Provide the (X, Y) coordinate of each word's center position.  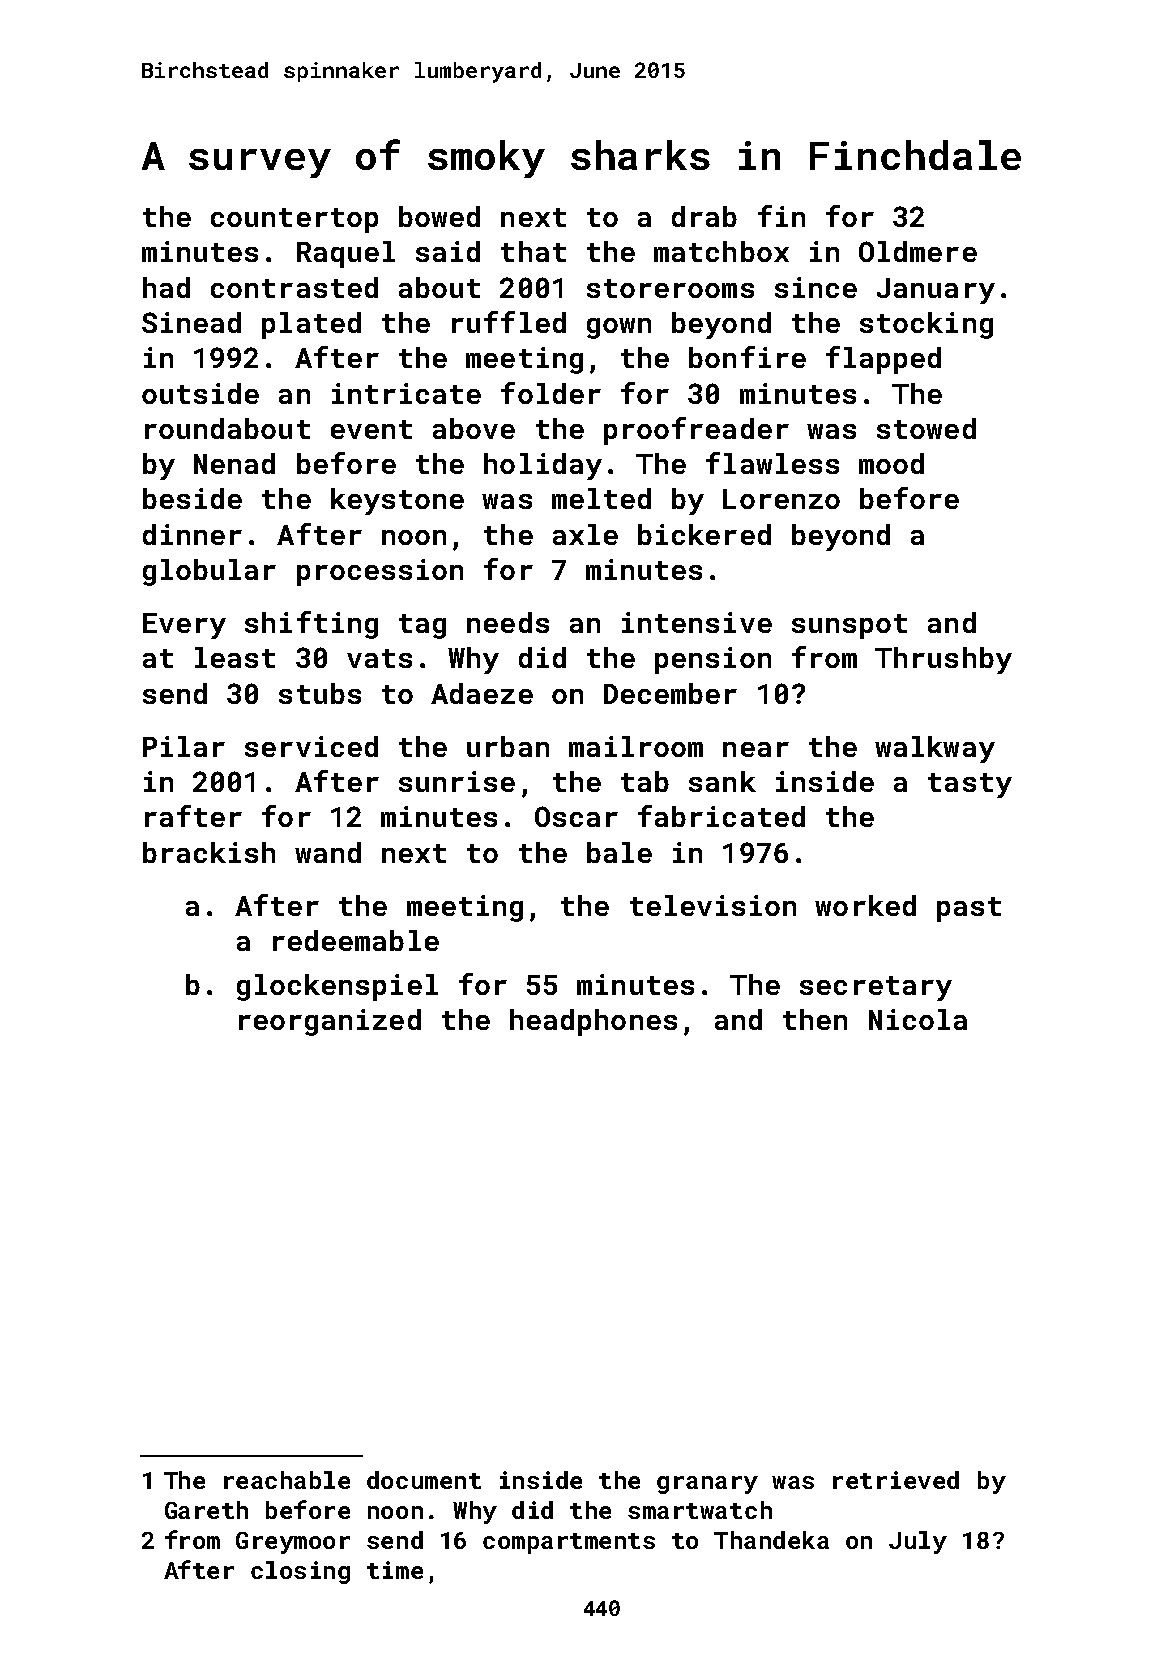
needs (508, 622)
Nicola (918, 1019)
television (713, 905)
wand (328, 852)
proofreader (696, 431)
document (424, 1480)
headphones (593, 1022)
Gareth (206, 1510)
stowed (926, 428)
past (969, 909)
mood (891, 463)
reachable (287, 1480)
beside (192, 498)
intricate (406, 393)
